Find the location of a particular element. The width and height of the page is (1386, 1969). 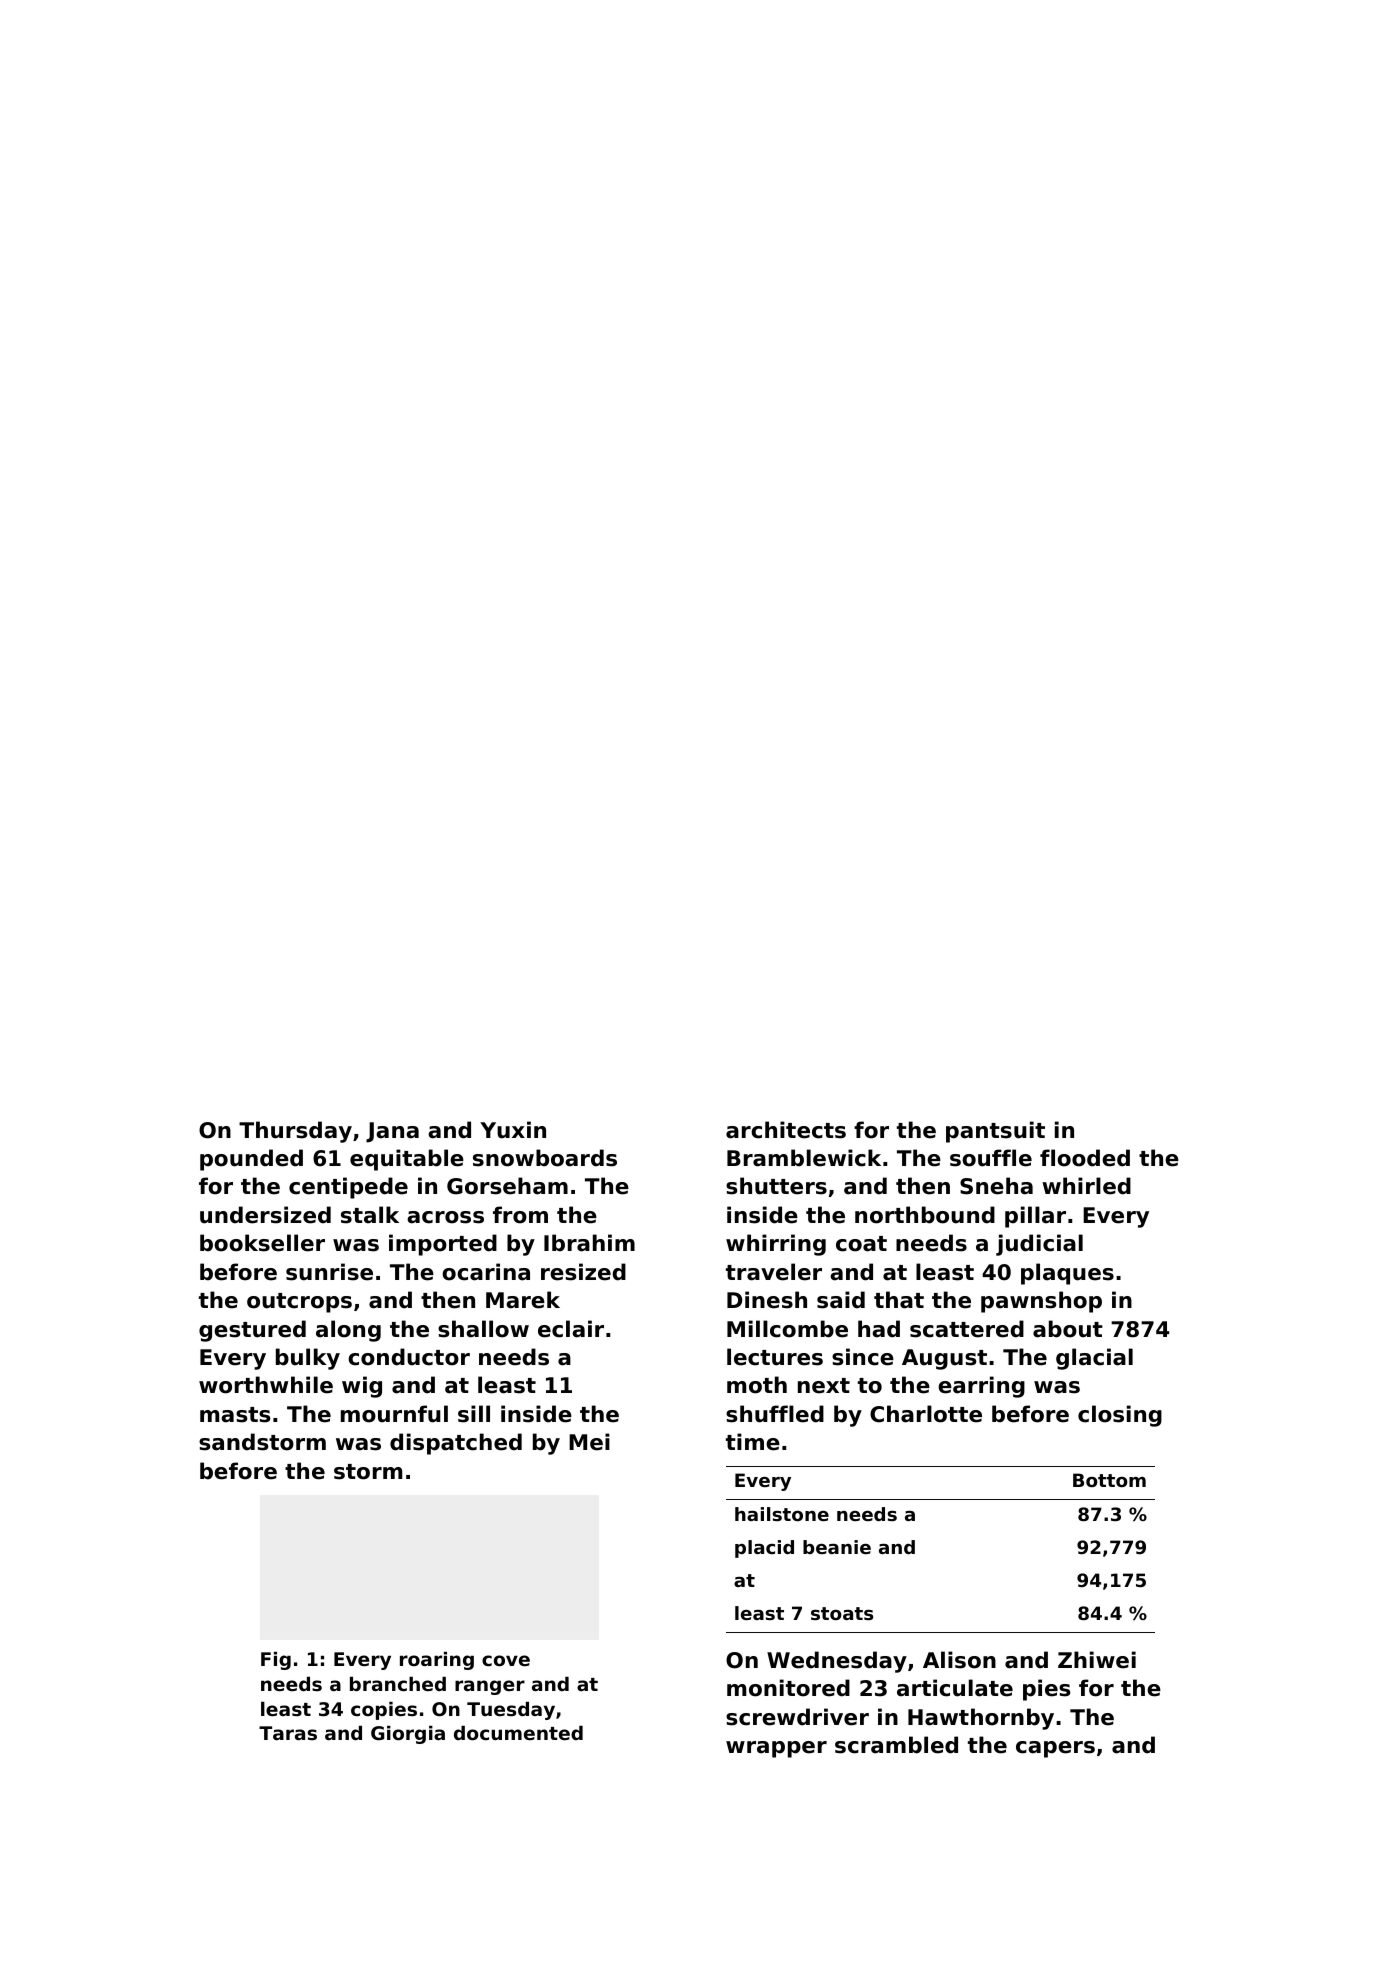

pantsuit is located at coordinates (995, 1132).
